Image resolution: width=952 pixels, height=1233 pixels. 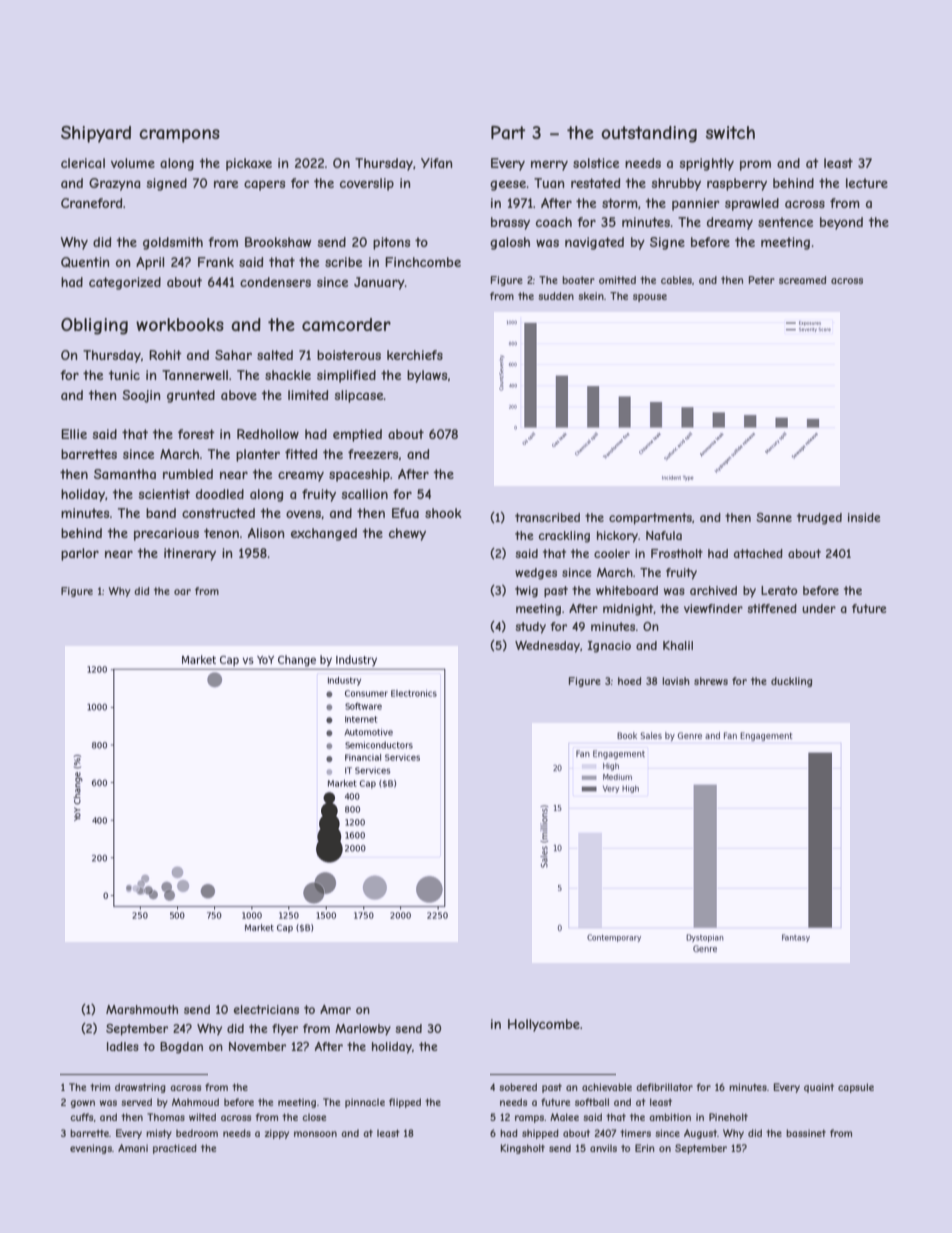 I want to click on study, so click(x=530, y=628).
